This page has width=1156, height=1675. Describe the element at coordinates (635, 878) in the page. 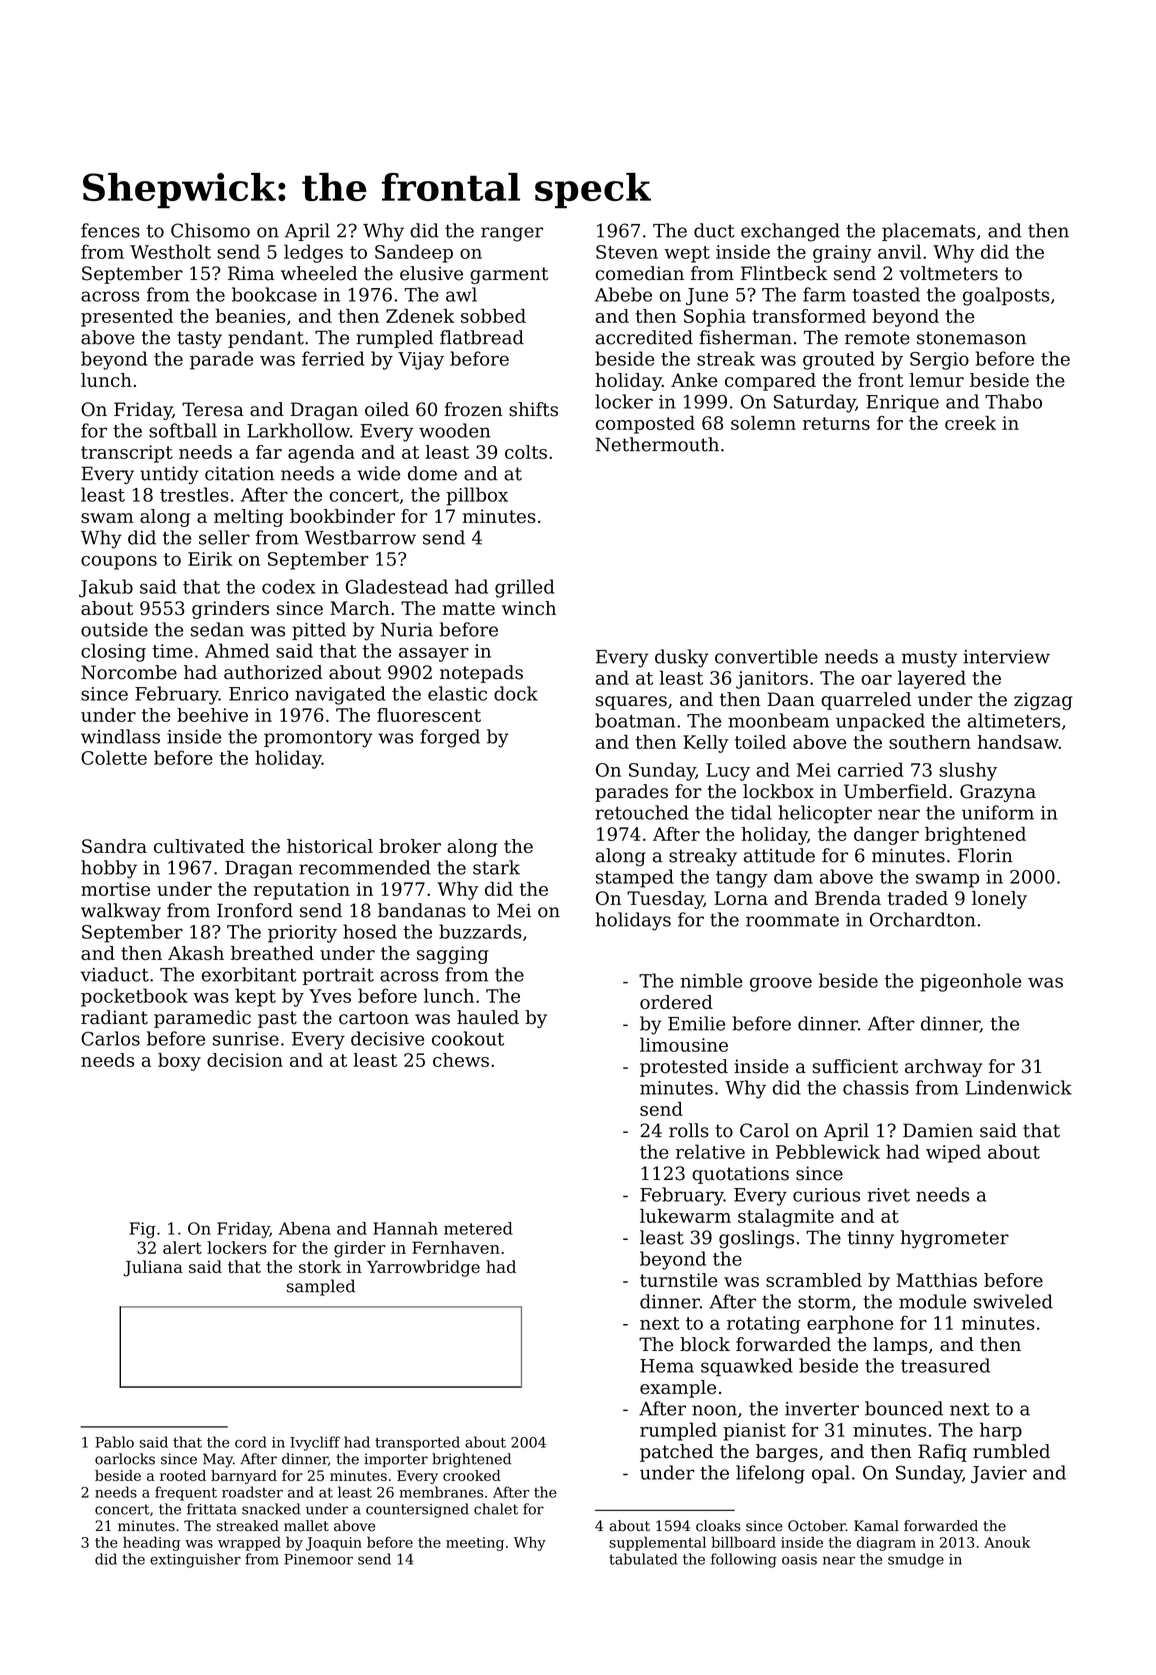

I see `stamped` at that location.
